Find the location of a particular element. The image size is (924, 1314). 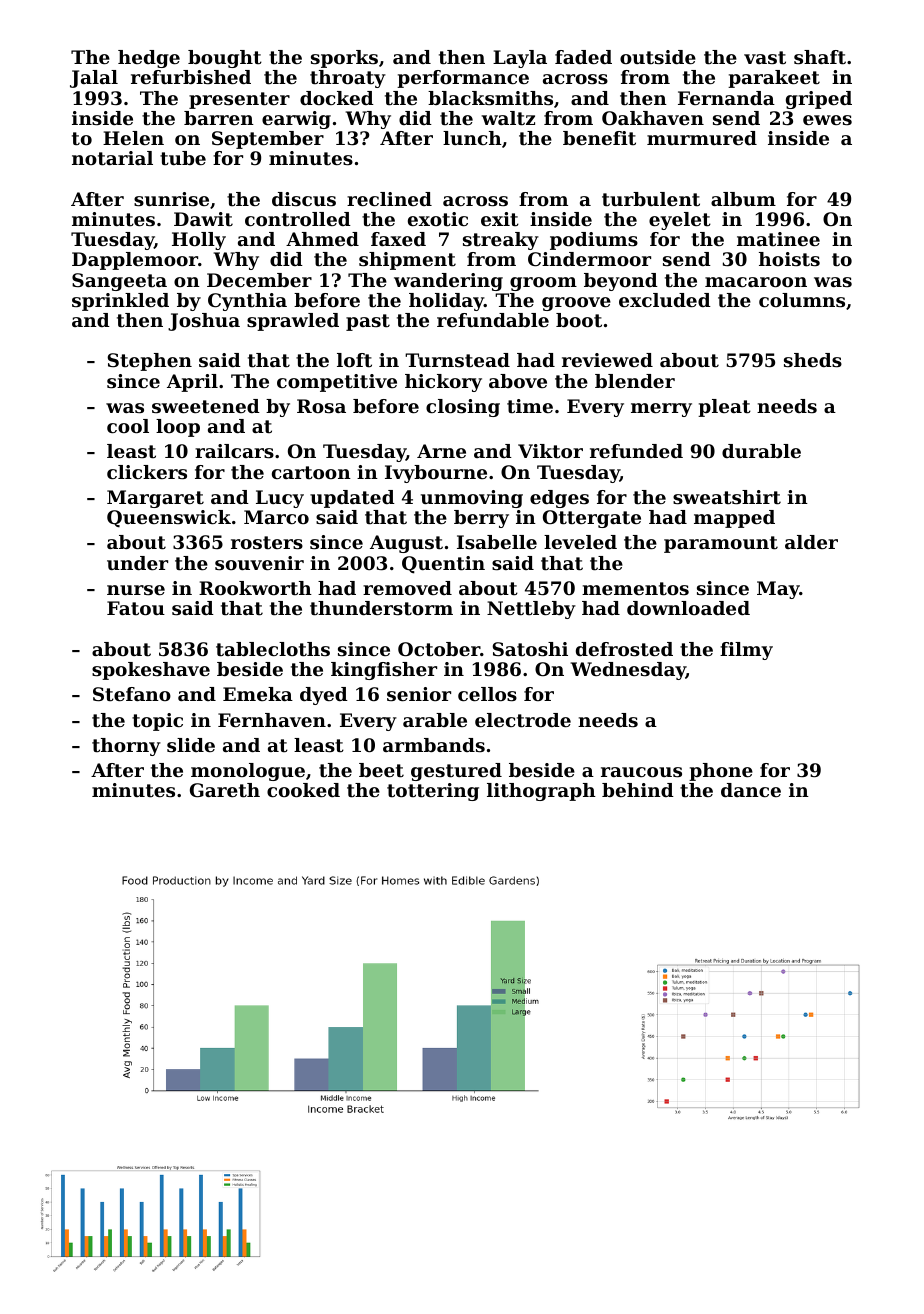

mementos is located at coordinates (635, 589).
